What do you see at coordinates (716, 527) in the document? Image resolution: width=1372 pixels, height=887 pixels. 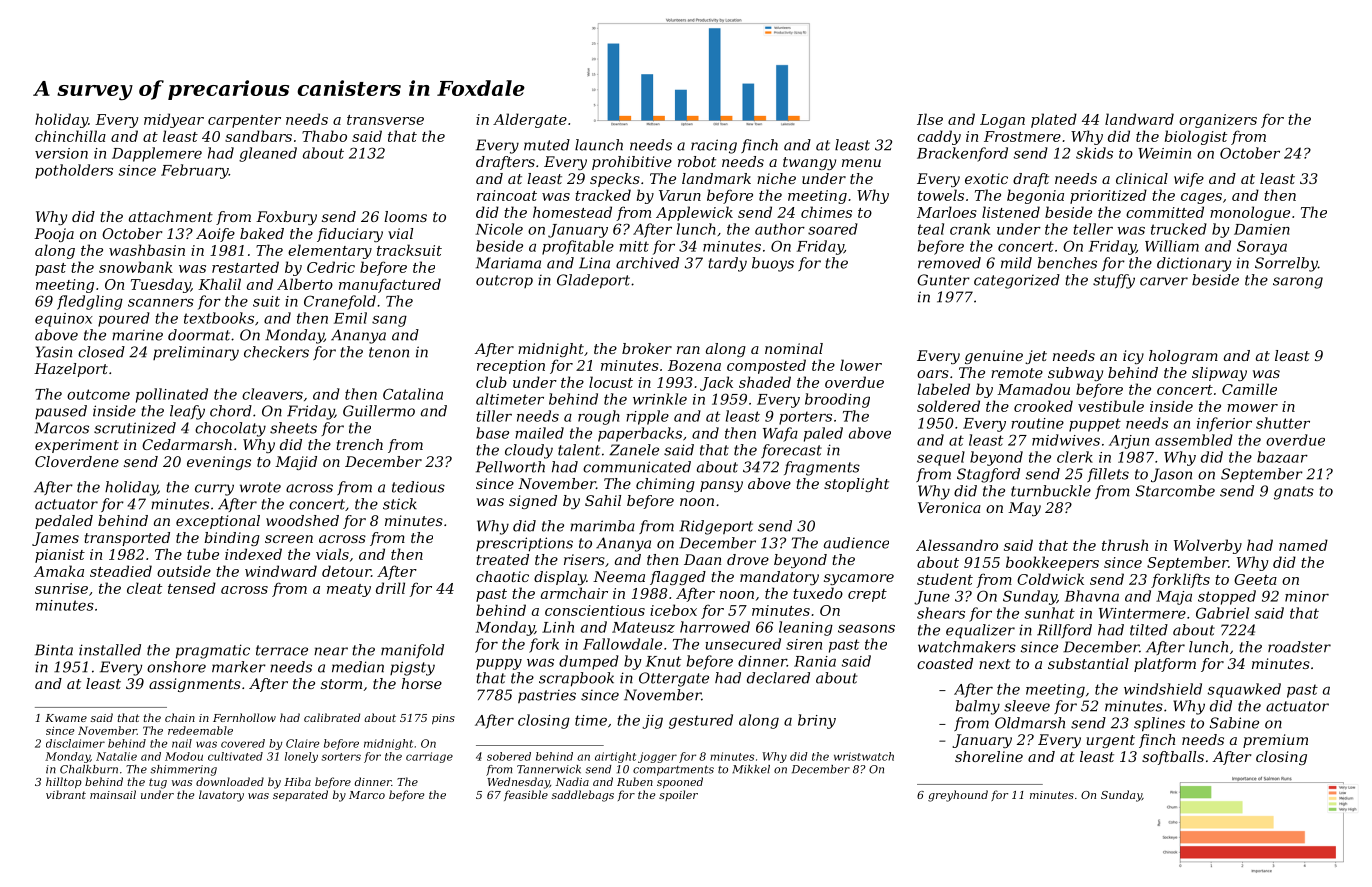 I see `Ridgeport` at bounding box center [716, 527].
